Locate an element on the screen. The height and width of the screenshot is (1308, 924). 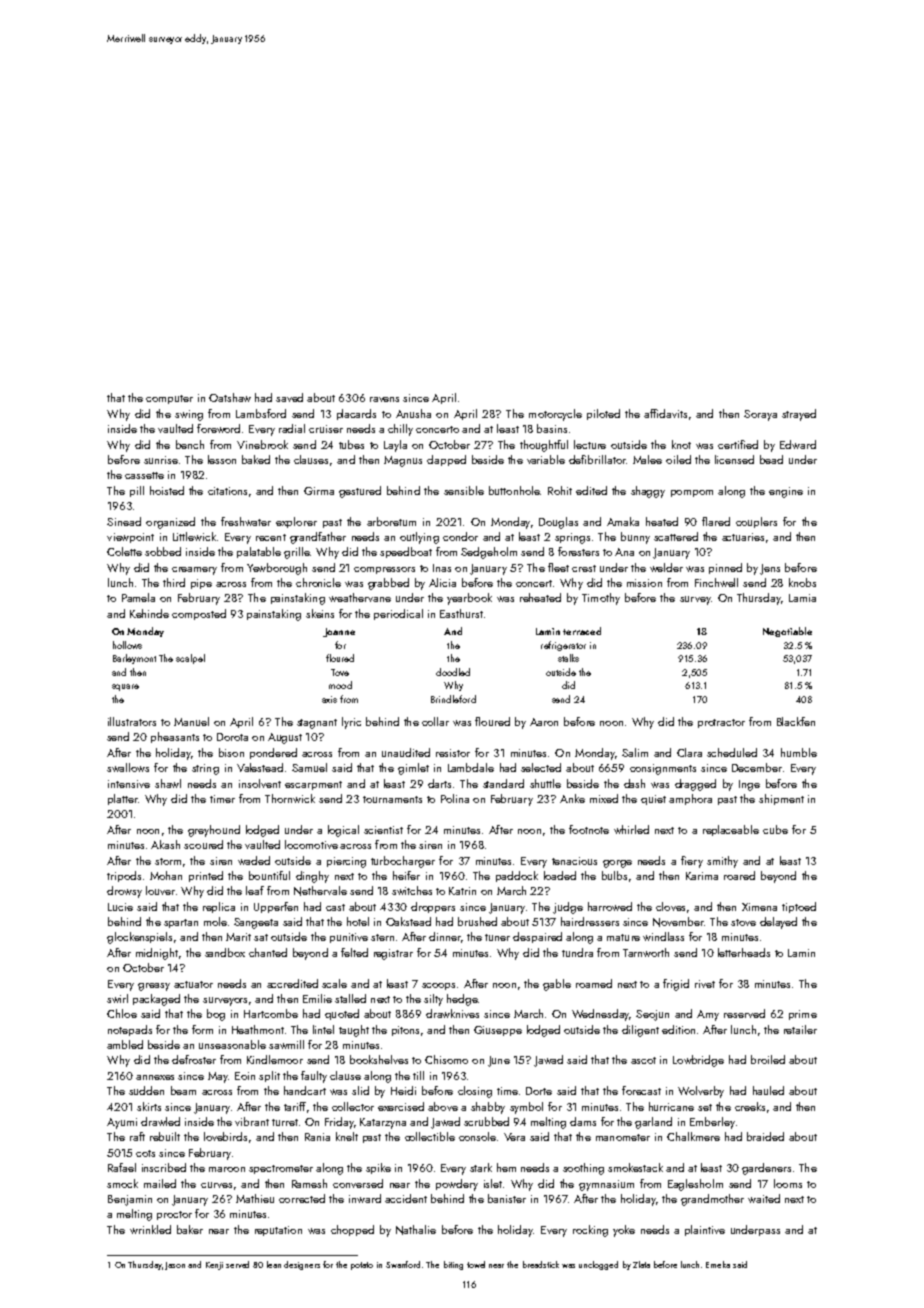
engine is located at coordinates (786, 492).
